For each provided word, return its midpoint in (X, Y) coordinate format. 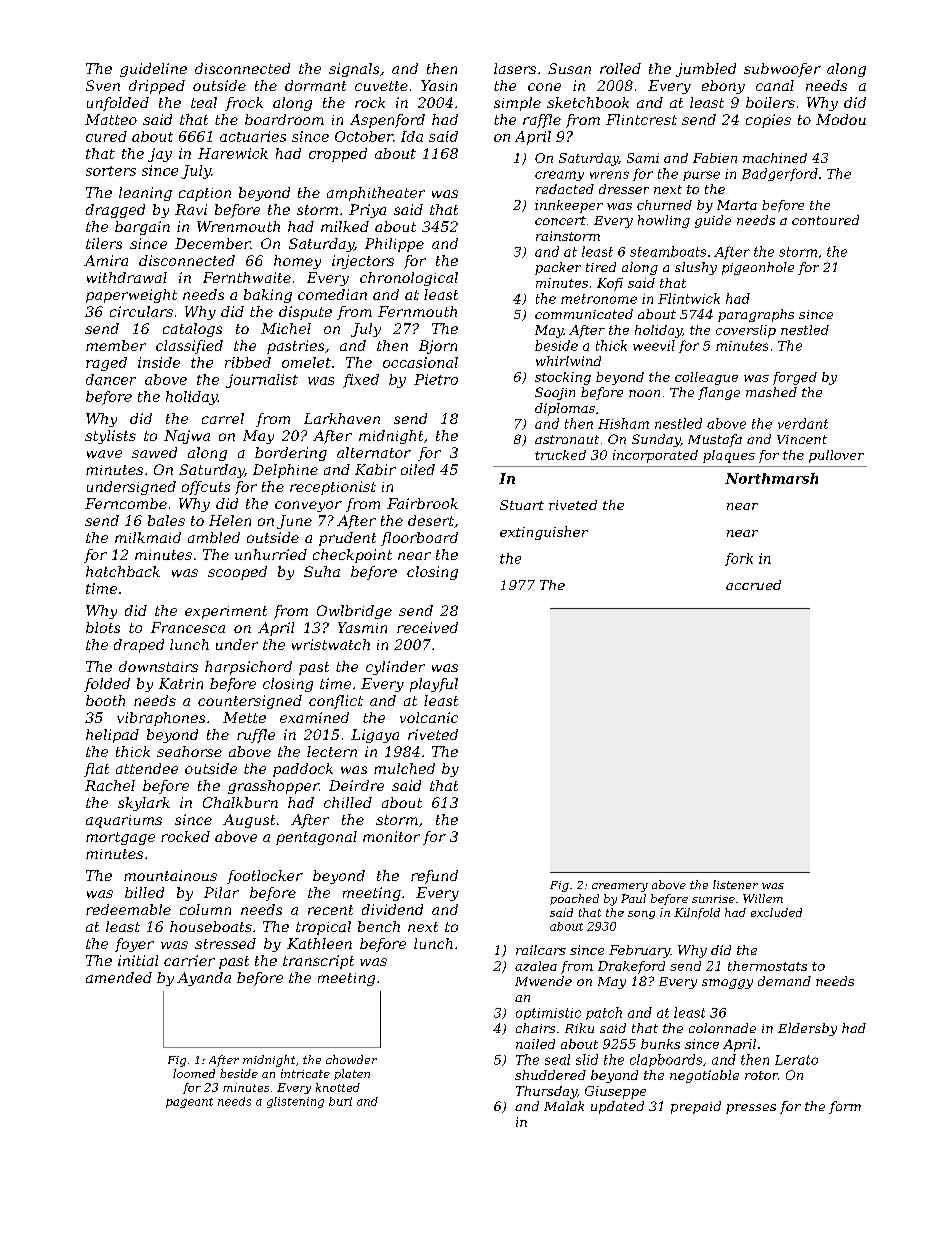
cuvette (381, 86)
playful (434, 685)
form (845, 1107)
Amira (106, 260)
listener (735, 884)
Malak (564, 1106)
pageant (189, 1103)
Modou (841, 119)
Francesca (188, 627)
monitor (391, 836)
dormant (315, 85)
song (641, 915)
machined (775, 158)
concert (560, 220)
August (249, 821)
